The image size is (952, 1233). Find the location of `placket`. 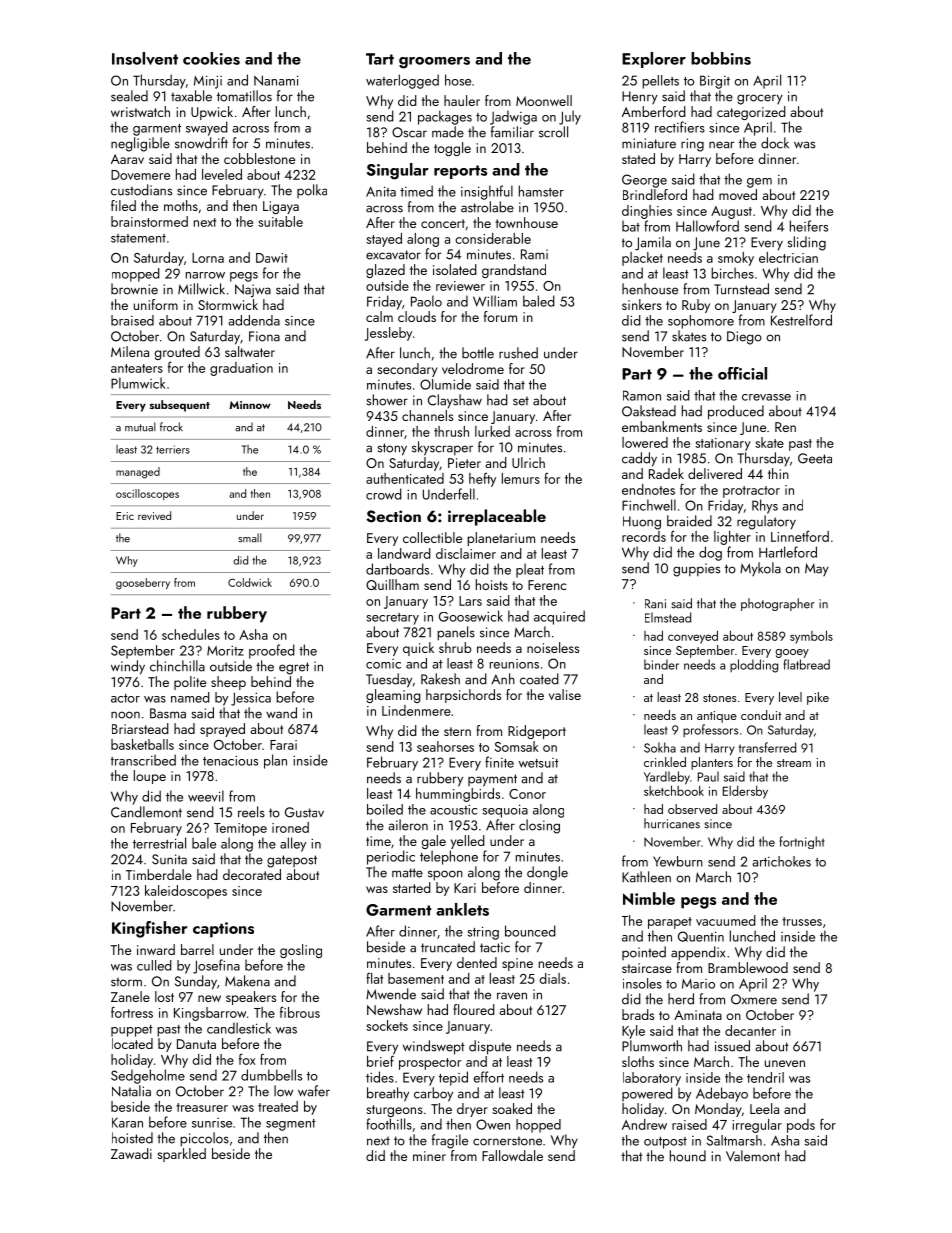

placket is located at coordinates (642, 259).
